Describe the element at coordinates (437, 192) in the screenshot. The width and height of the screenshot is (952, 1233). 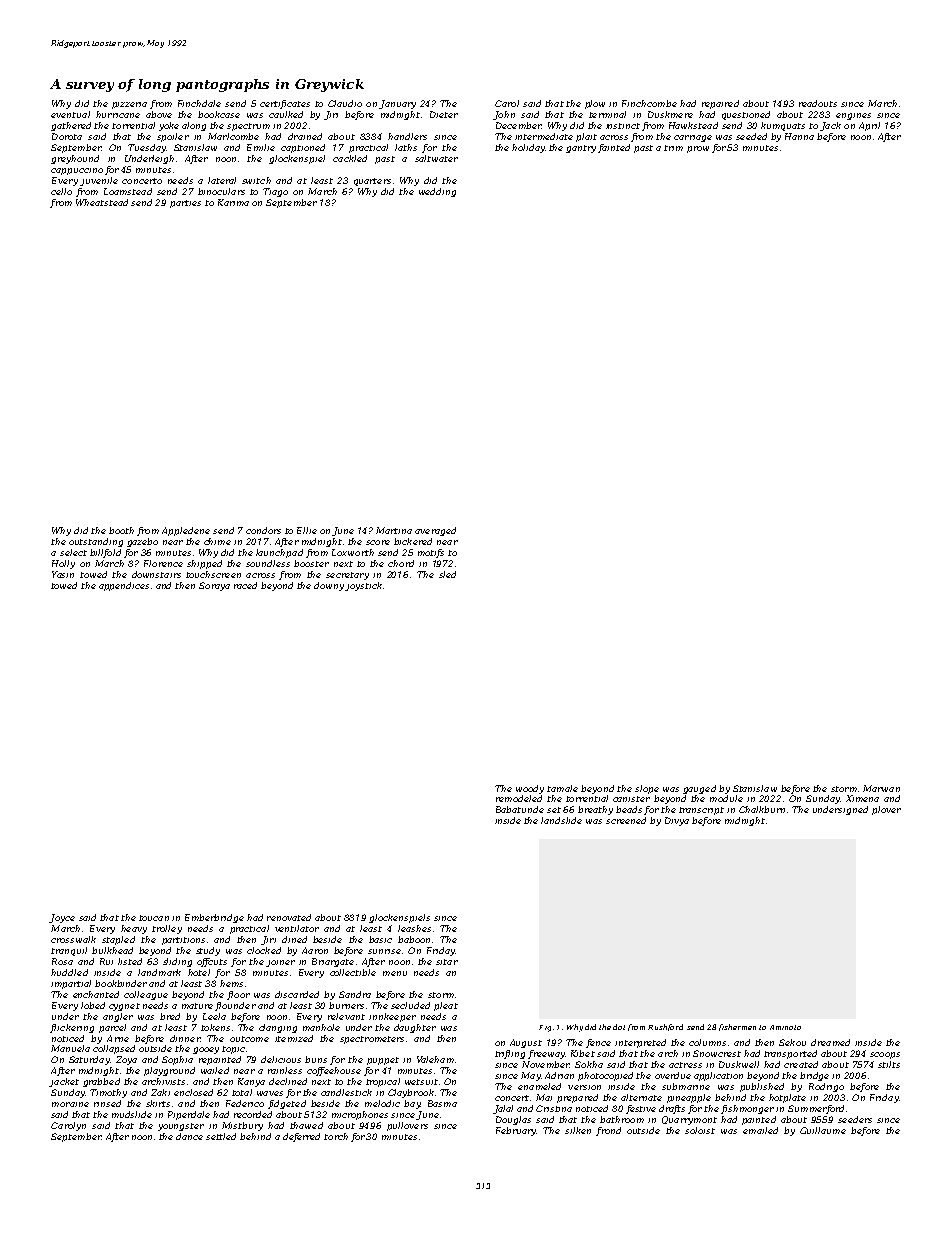
I see `wedding` at that location.
